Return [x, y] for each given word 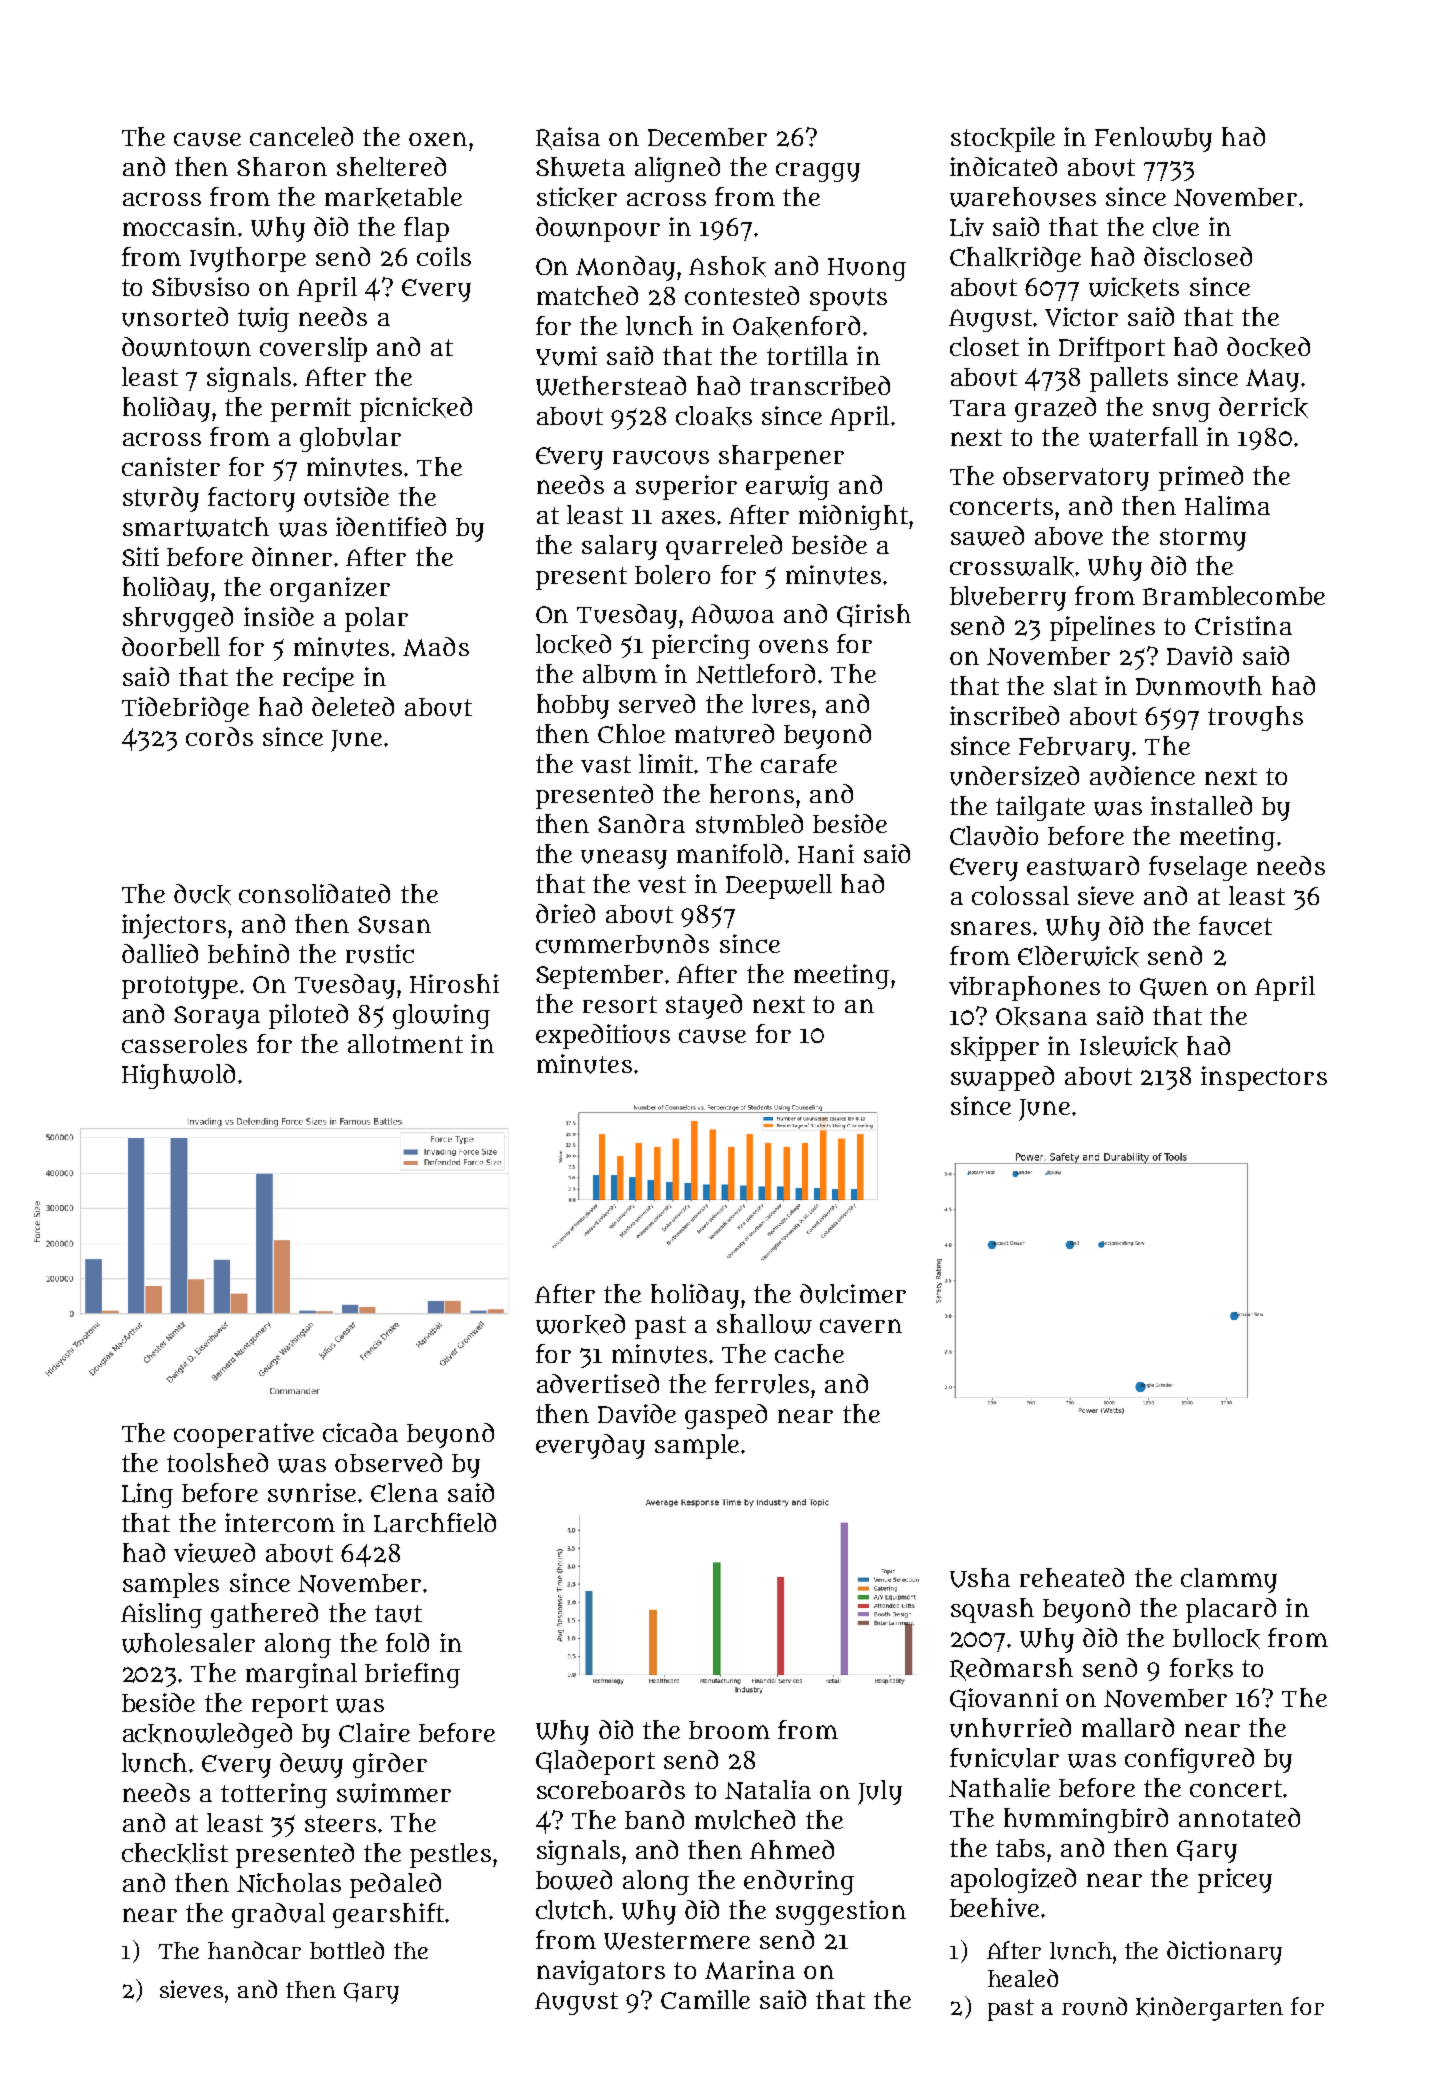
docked [1268, 347]
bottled [347, 1950]
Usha [980, 1578]
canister [171, 466]
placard [1231, 1610]
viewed [214, 1553]
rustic [380, 954]
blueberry [1008, 598]
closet [984, 346]
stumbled [749, 824]
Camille [705, 1999]
